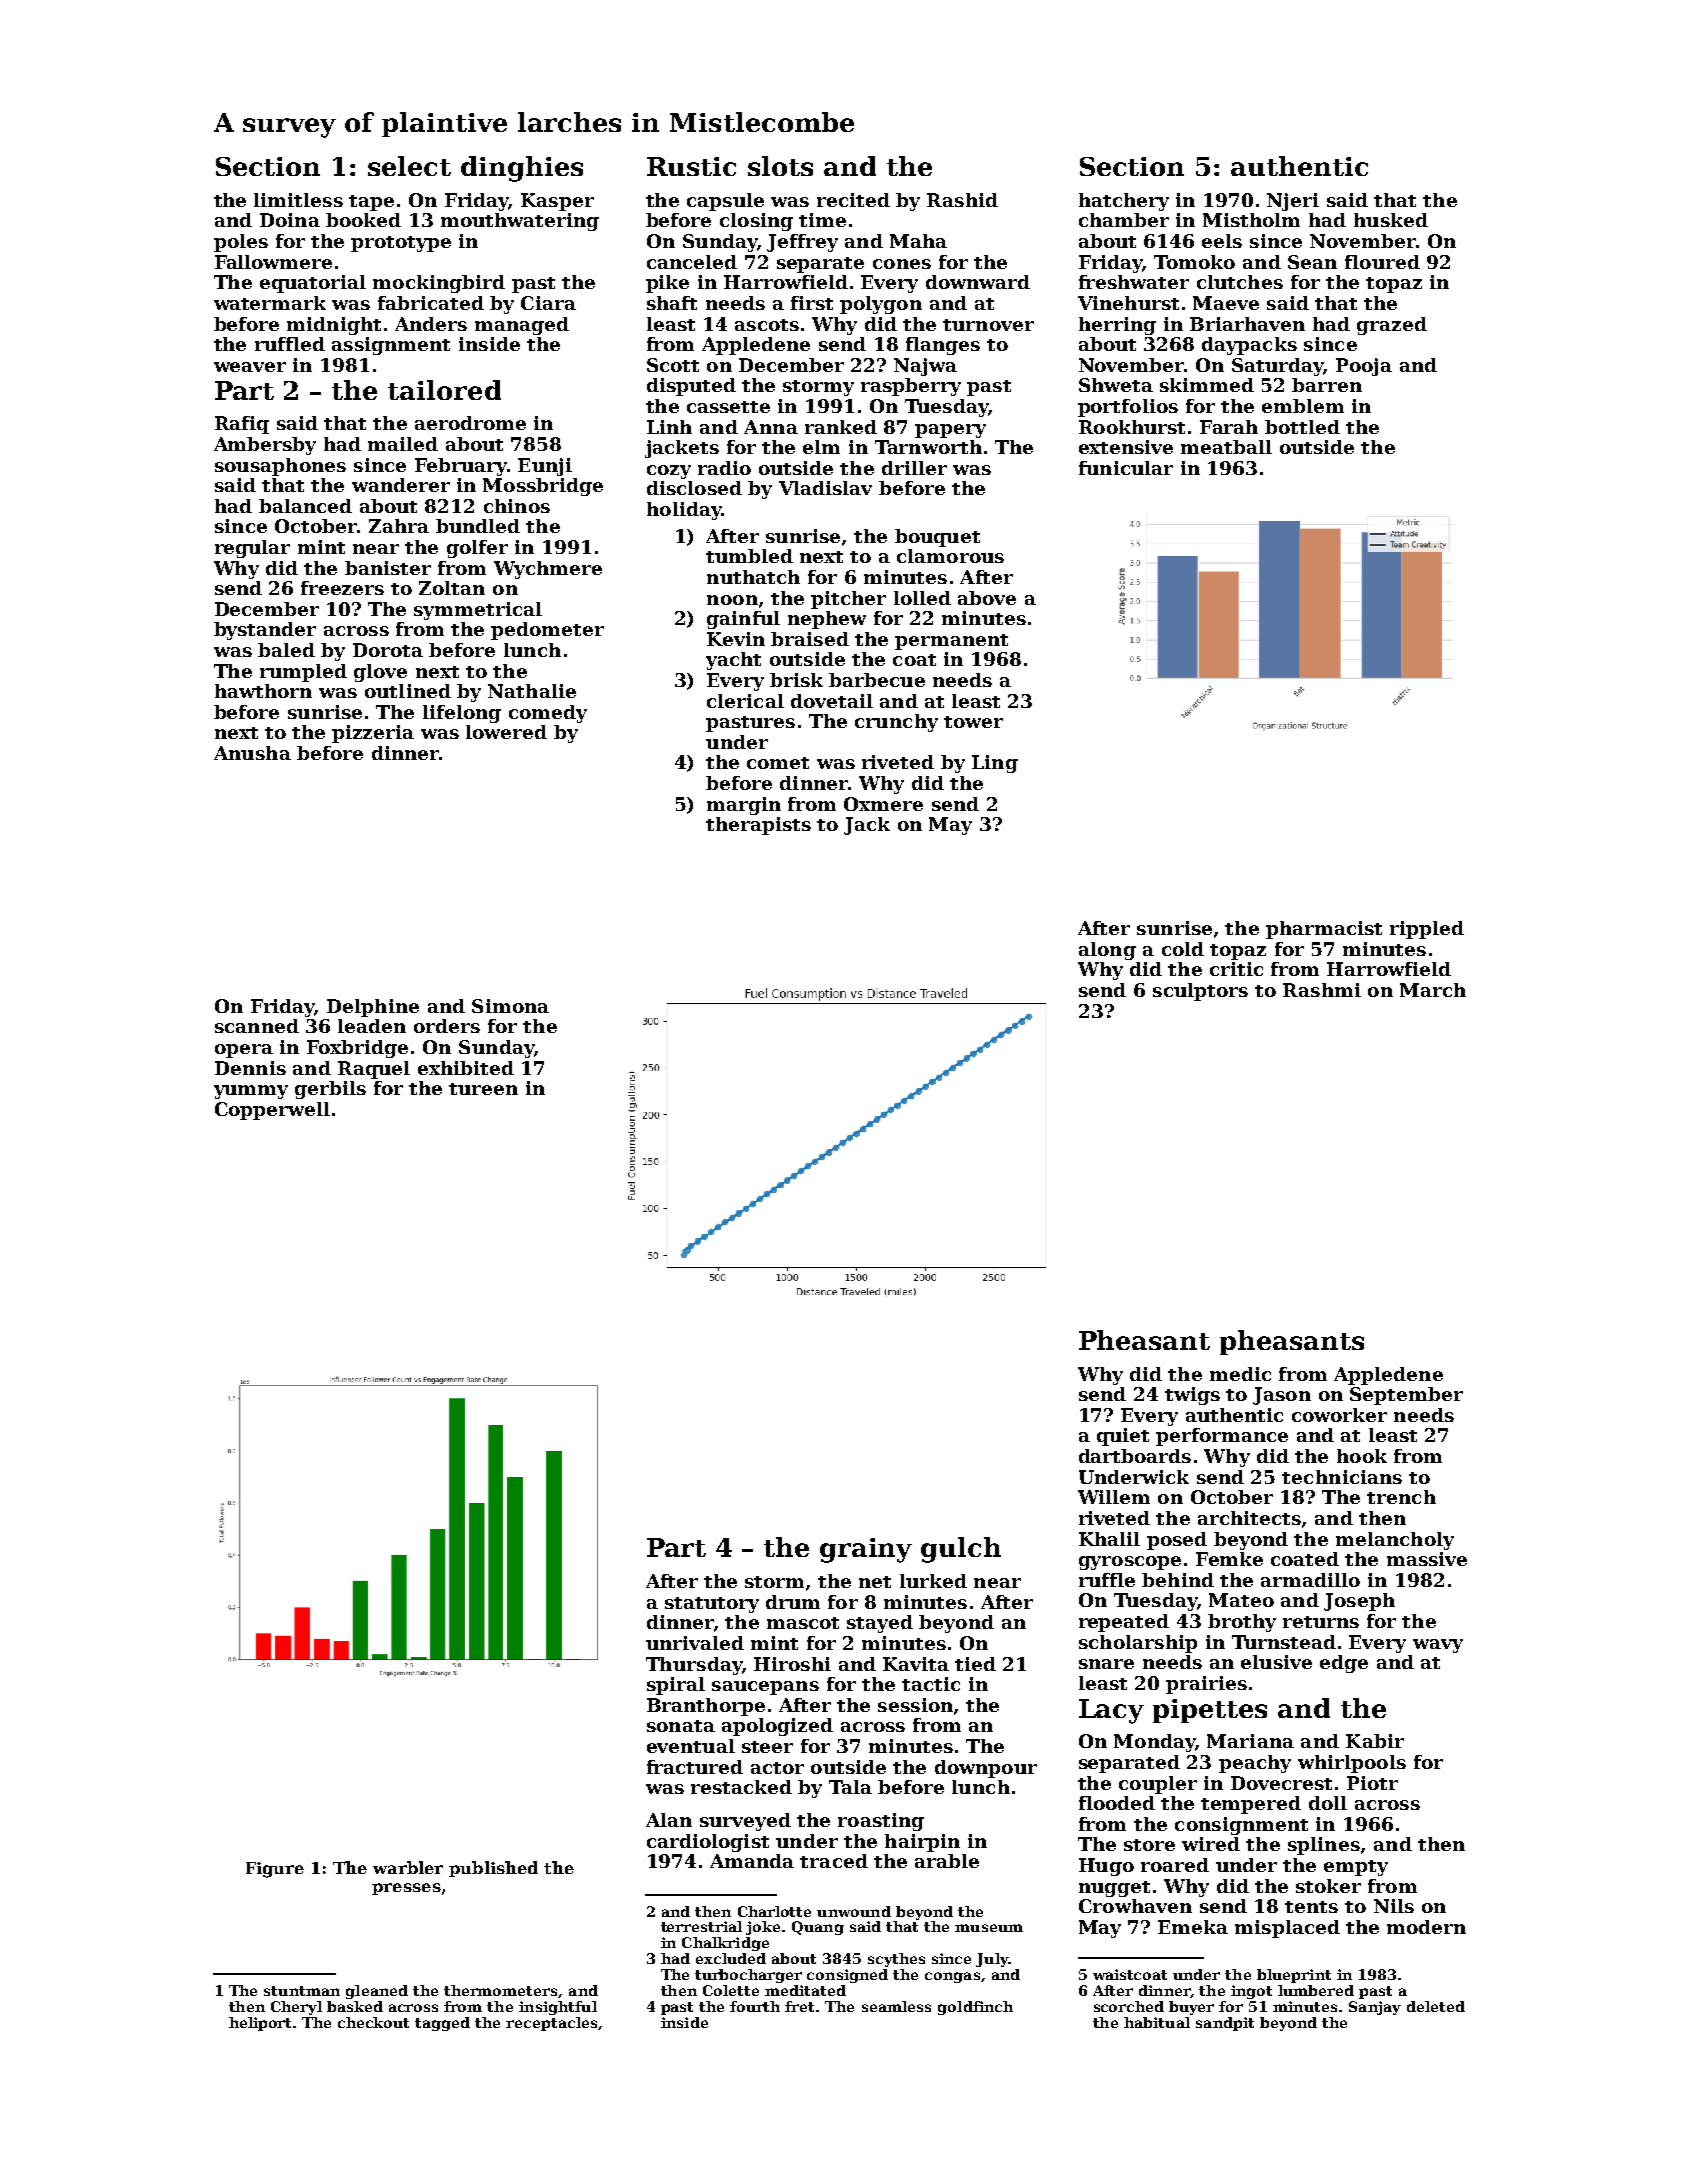 The image size is (1683, 2178). I want to click on checkout, so click(373, 2022).
